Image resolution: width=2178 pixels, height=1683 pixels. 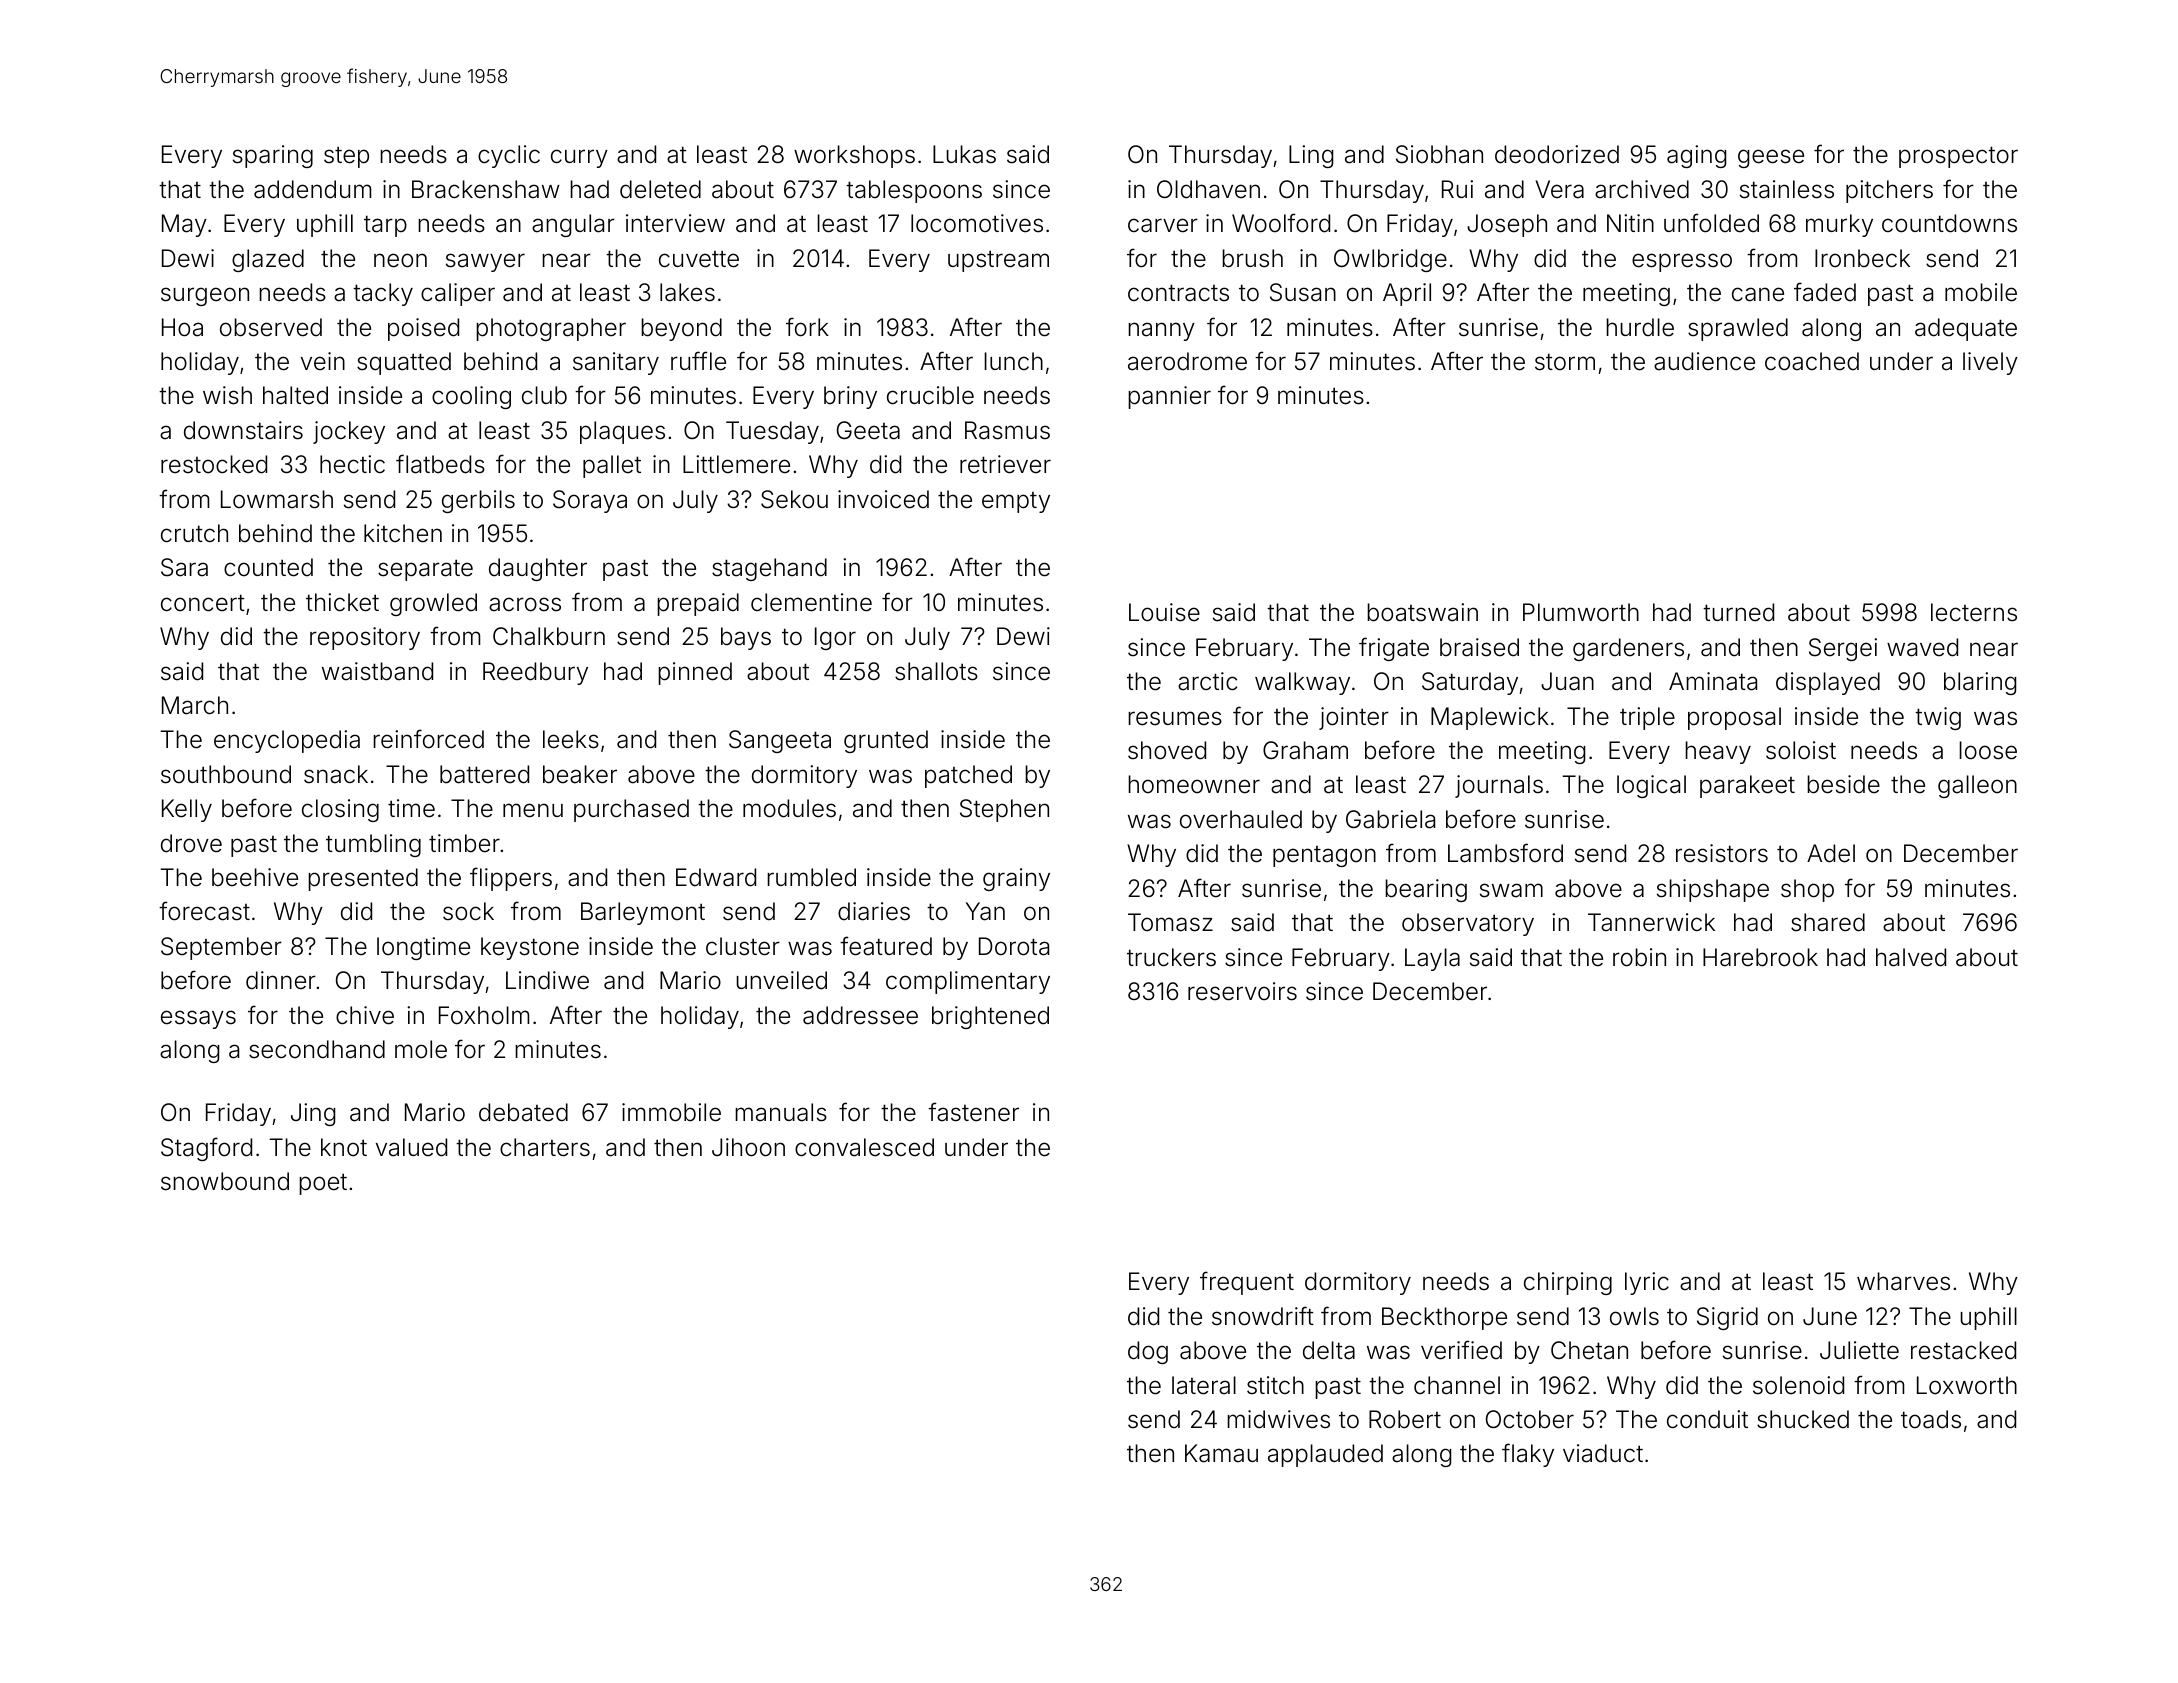 What do you see at coordinates (1016, 502) in the screenshot?
I see `empty` at bounding box center [1016, 502].
